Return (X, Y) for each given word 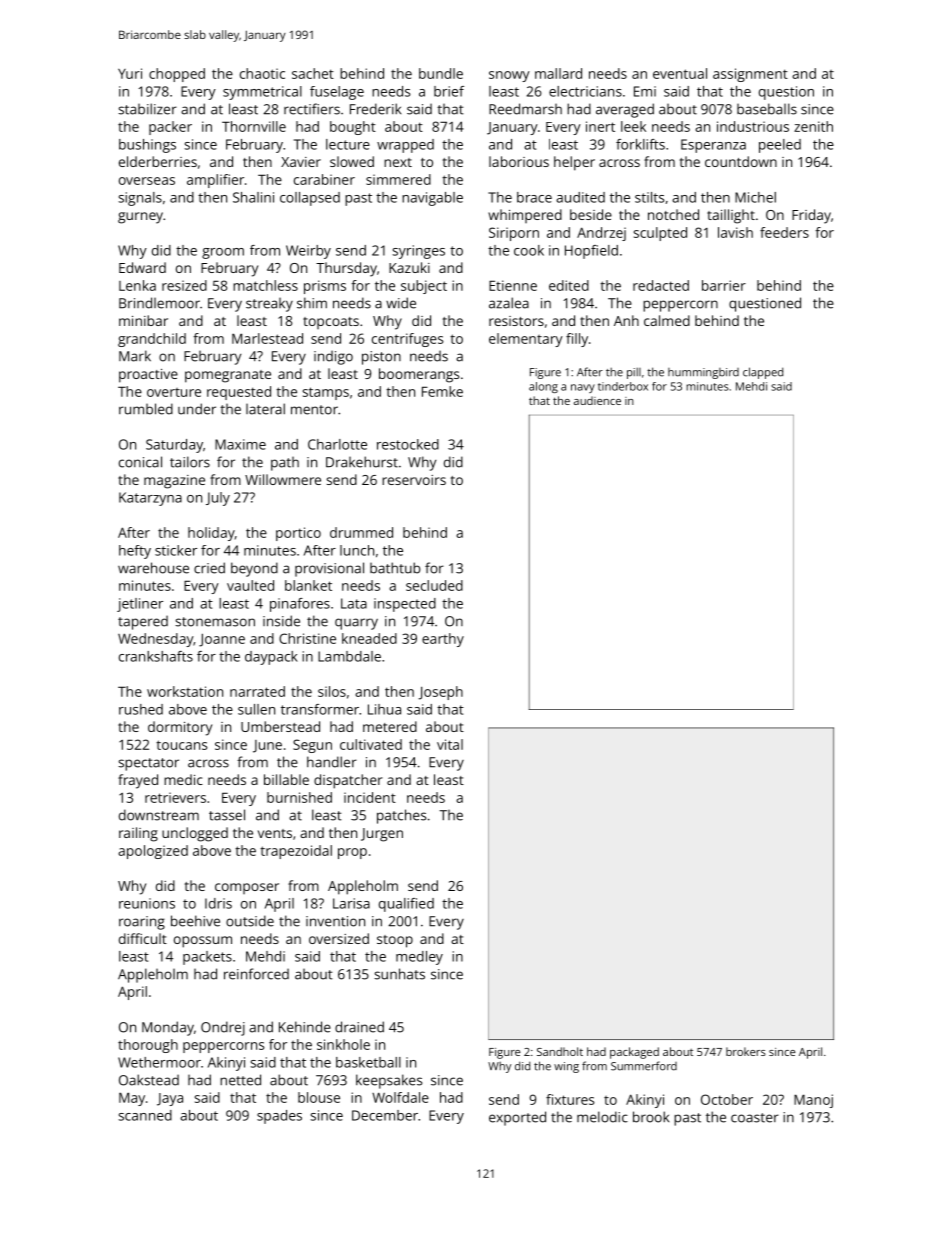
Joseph (440, 693)
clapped (763, 373)
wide (401, 303)
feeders (784, 232)
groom (223, 253)
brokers (746, 1051)
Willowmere (283, 479)
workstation (185, 691)
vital (450, 744)
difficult (143, 938)
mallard (558, 73)
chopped (177, 75)
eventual (680, 73)
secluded (434, 585)
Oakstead (149, 1080)
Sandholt (560, 1051)
